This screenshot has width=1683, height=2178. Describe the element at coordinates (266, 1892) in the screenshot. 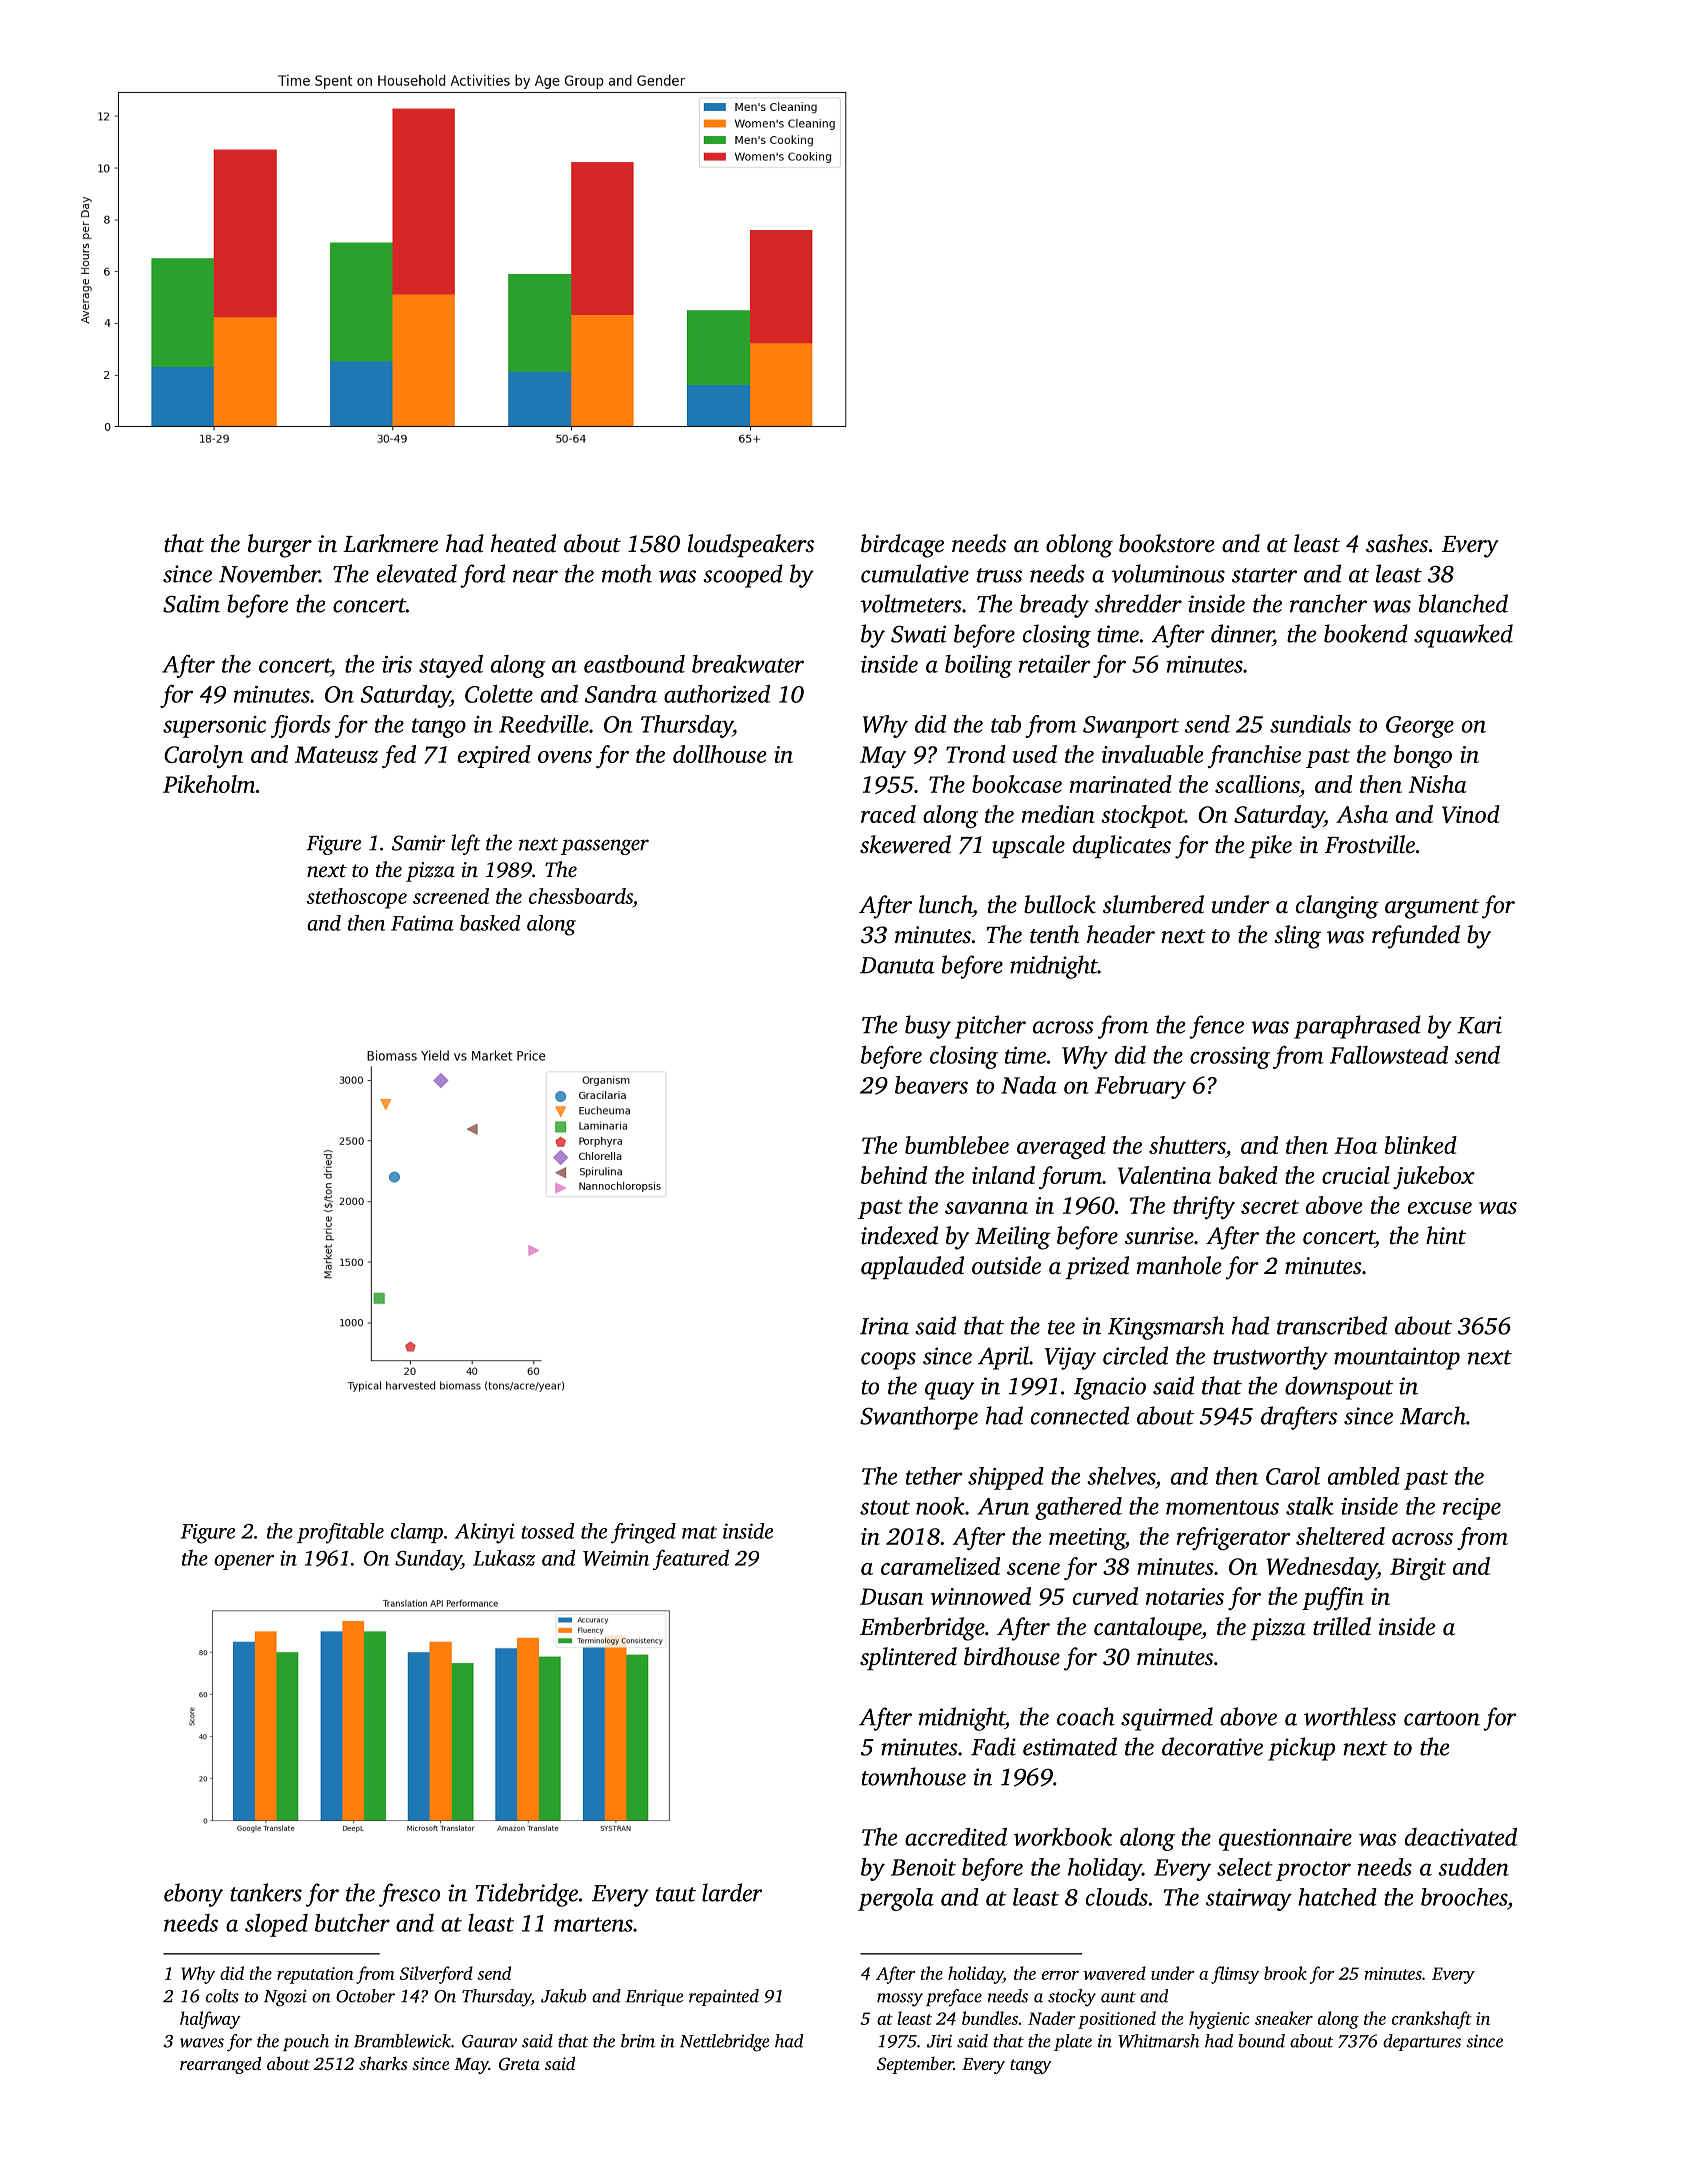

I see `tankers` at that location.
